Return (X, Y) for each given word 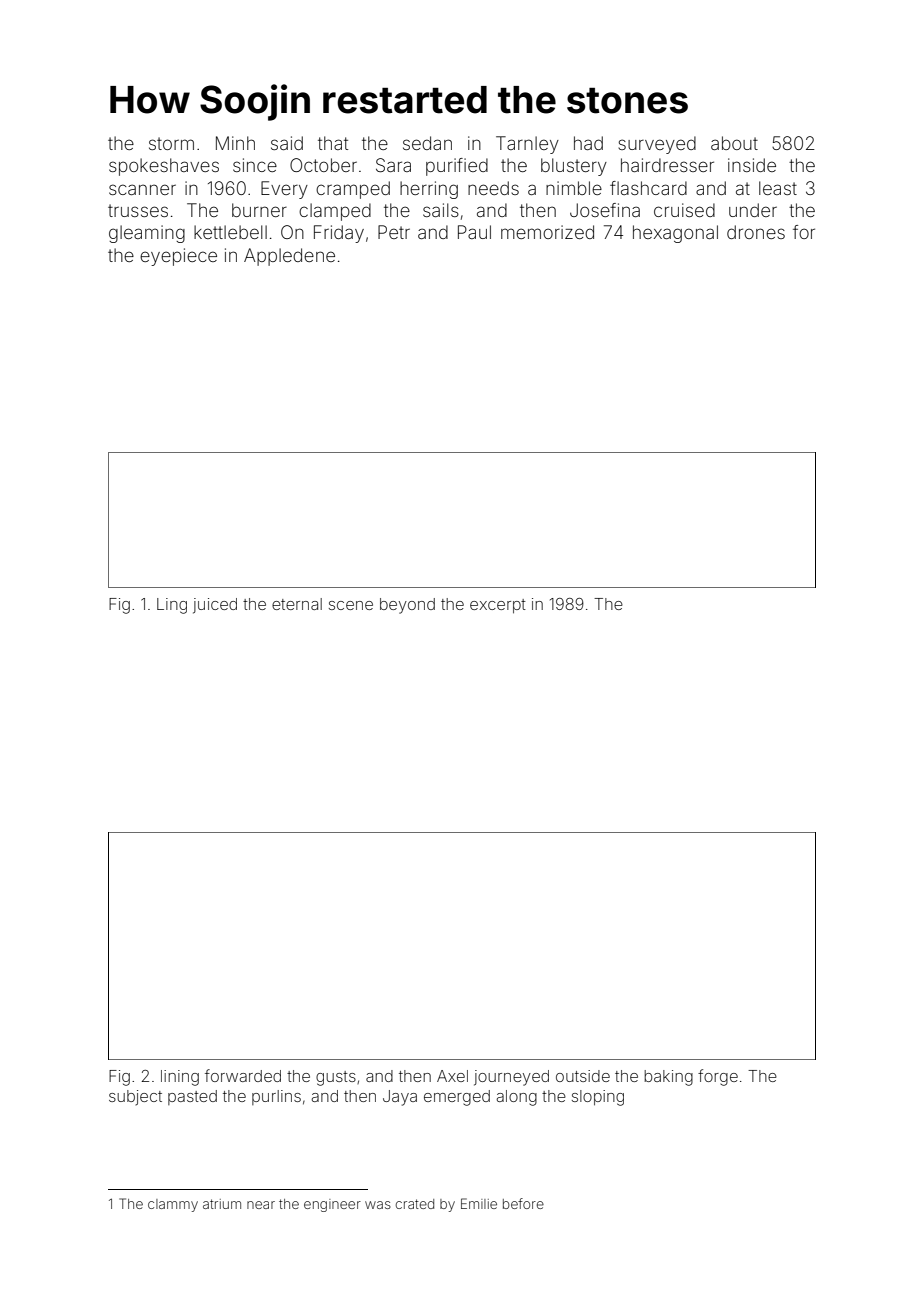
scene (351, 605)
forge (718, 1077)
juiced (215, 606)
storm (171, 143)
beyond (407, 606)
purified (457, 167)
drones (756, 232)
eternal (297, 604)
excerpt (498, 606)
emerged (457, 1098)
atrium (222, 1204)
